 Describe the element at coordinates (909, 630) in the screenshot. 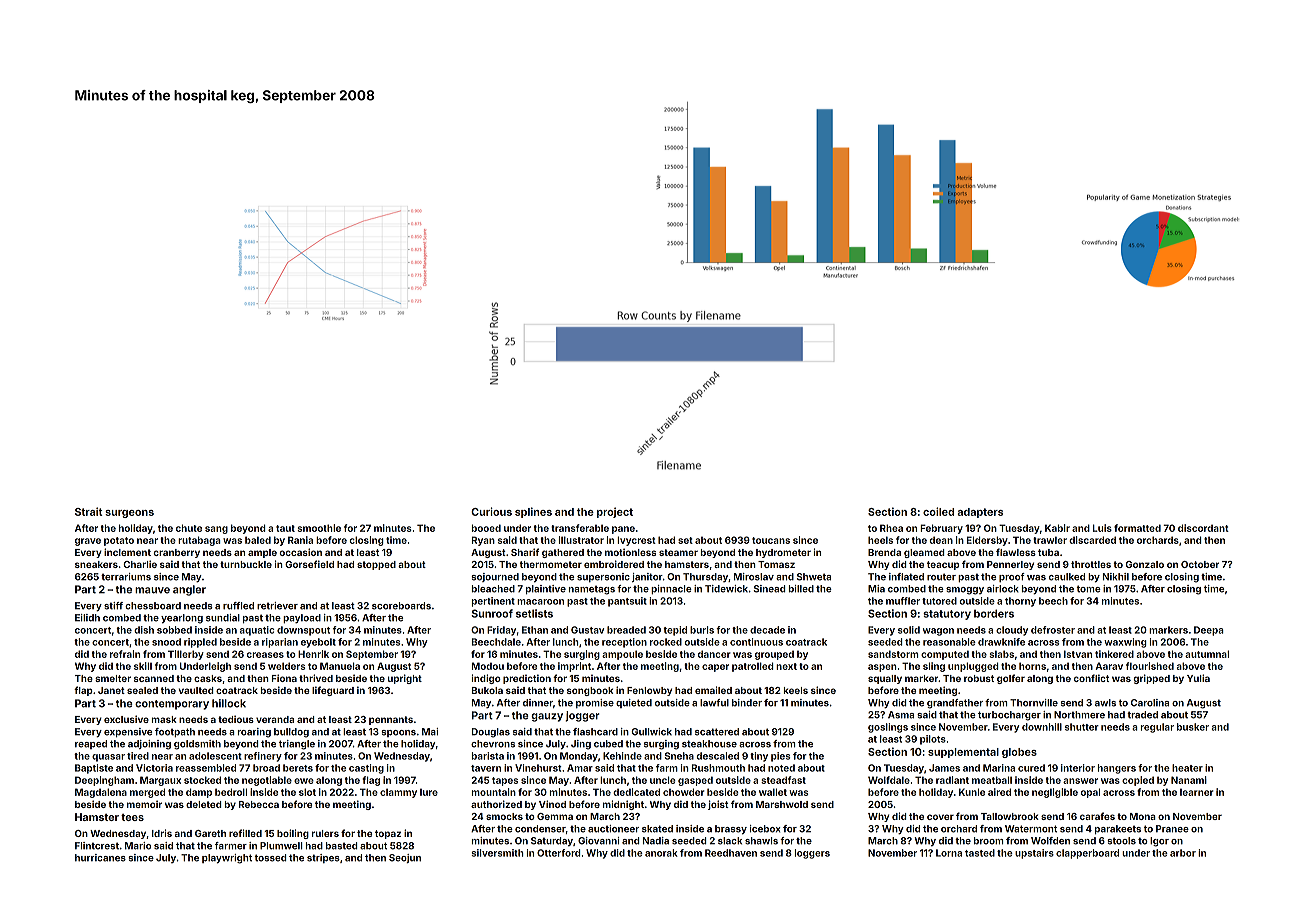

I see `solid` at that location.
